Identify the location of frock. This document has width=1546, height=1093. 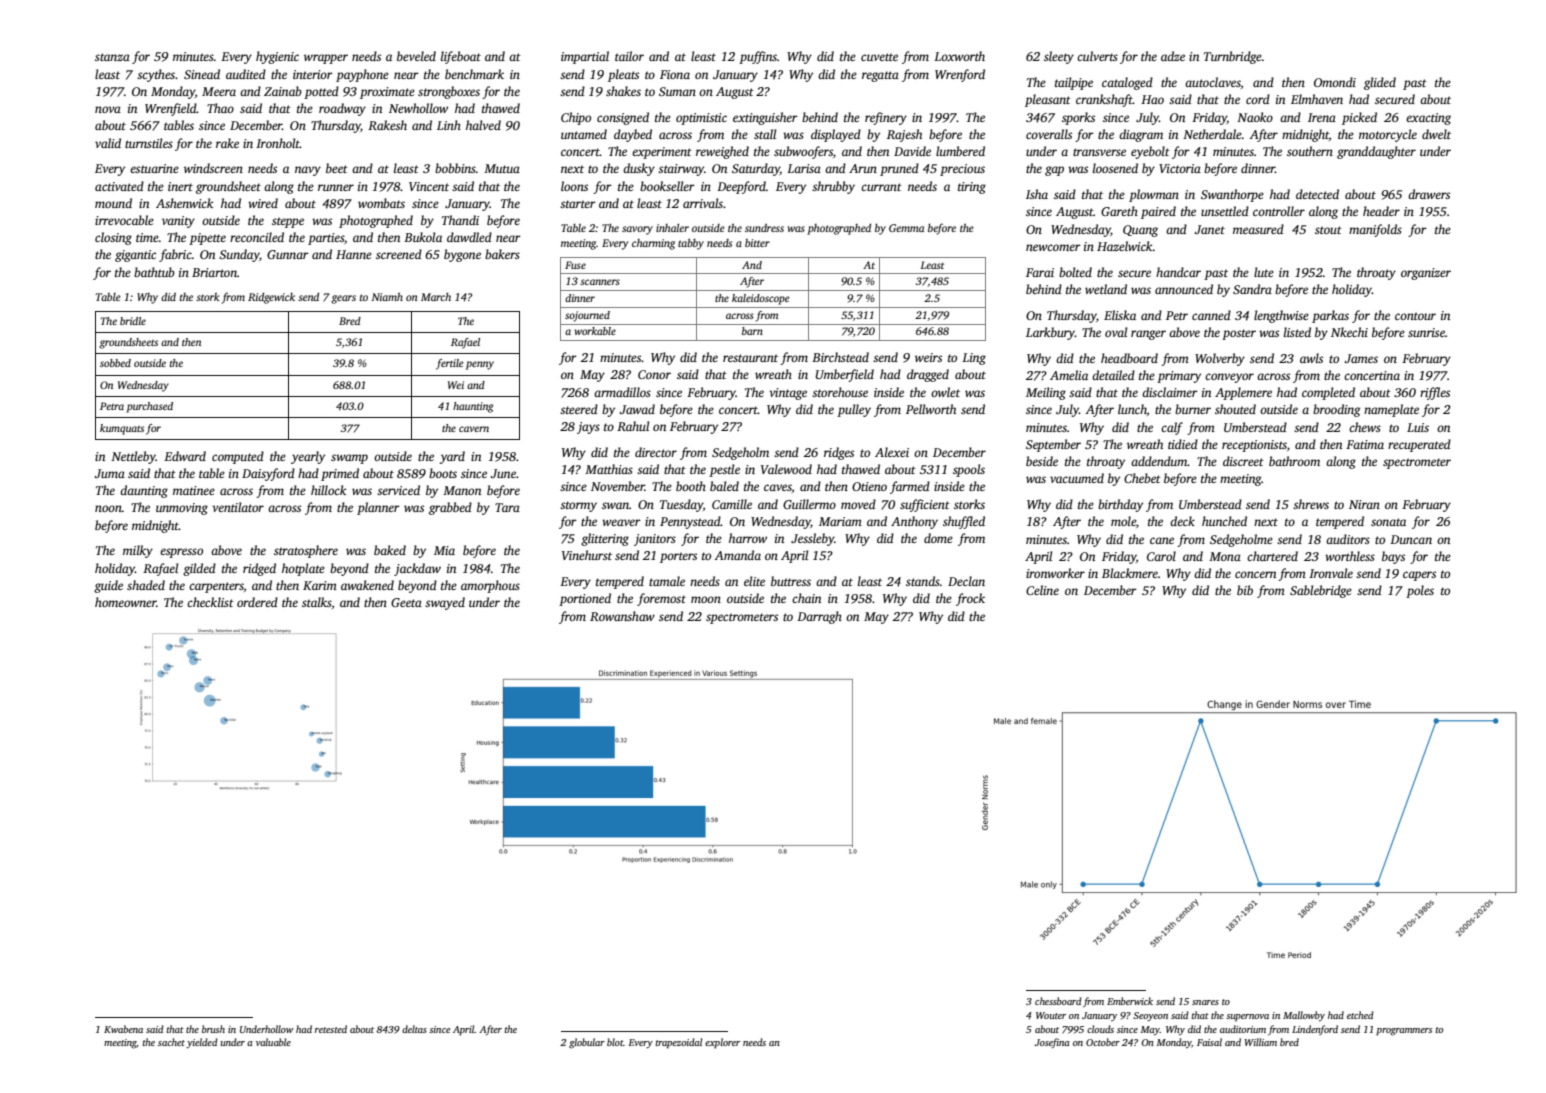
(970, 599).
